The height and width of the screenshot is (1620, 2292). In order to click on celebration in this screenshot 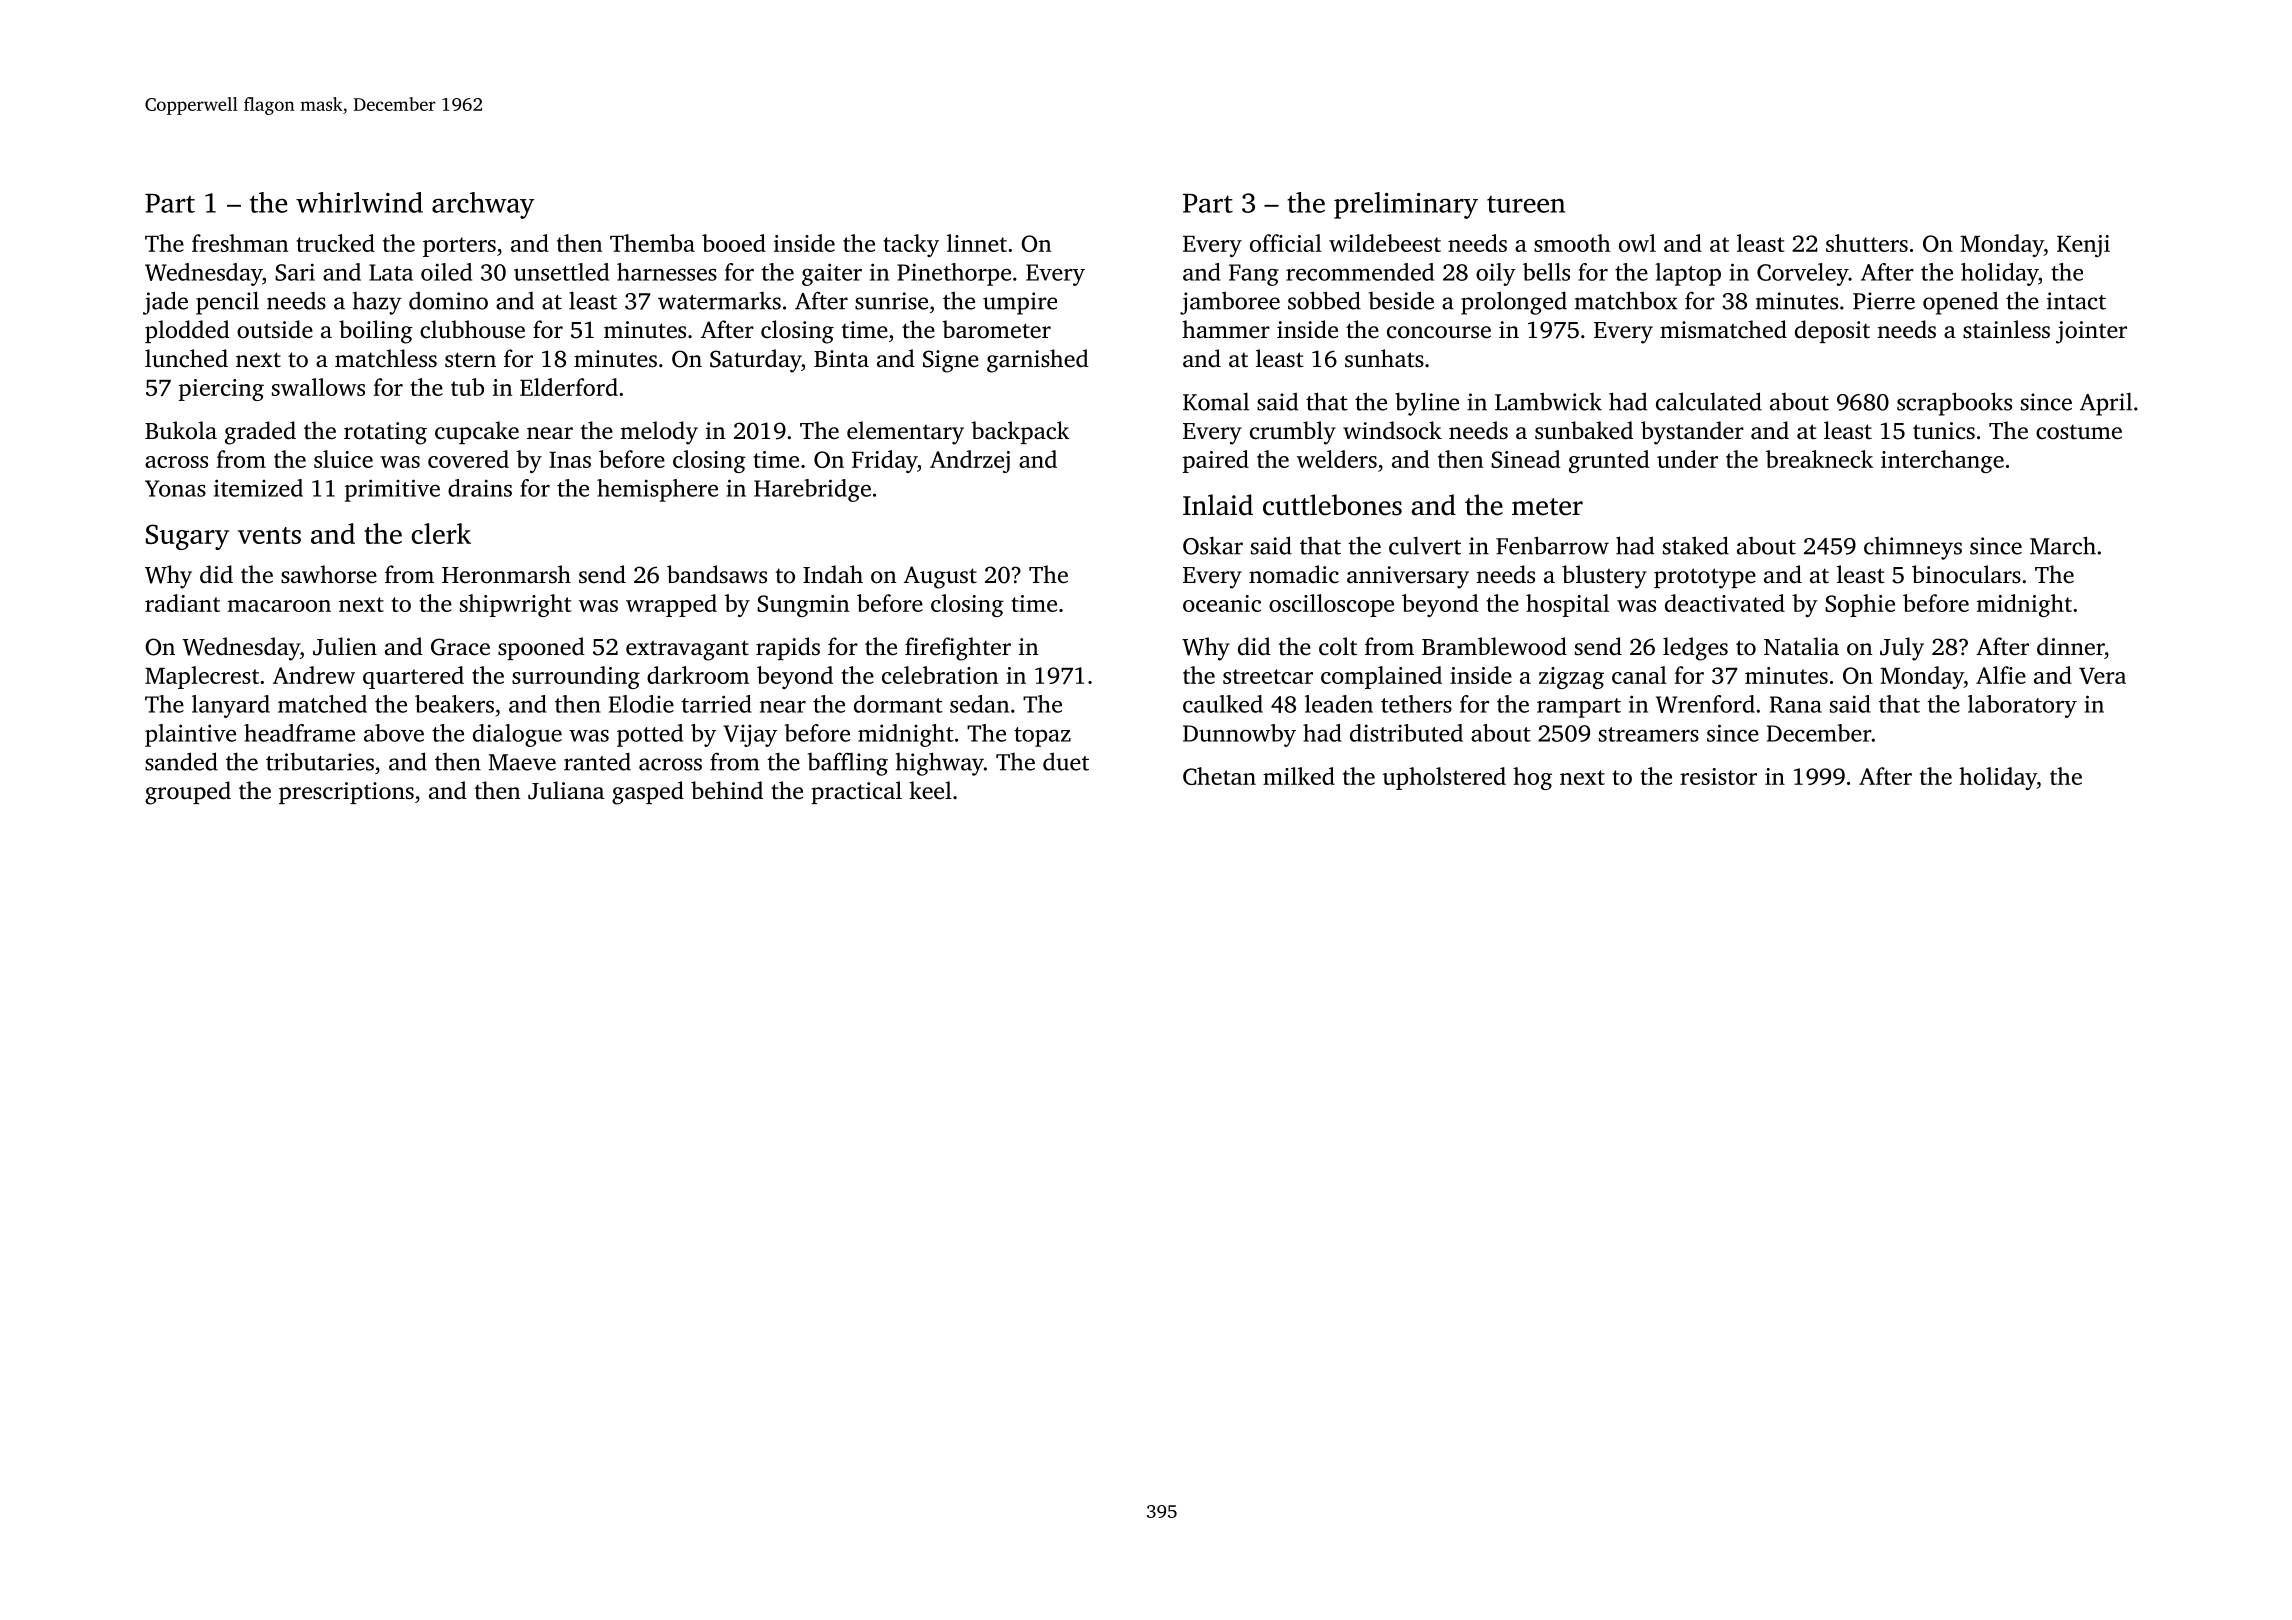, I will do `click(940, 675)`.
